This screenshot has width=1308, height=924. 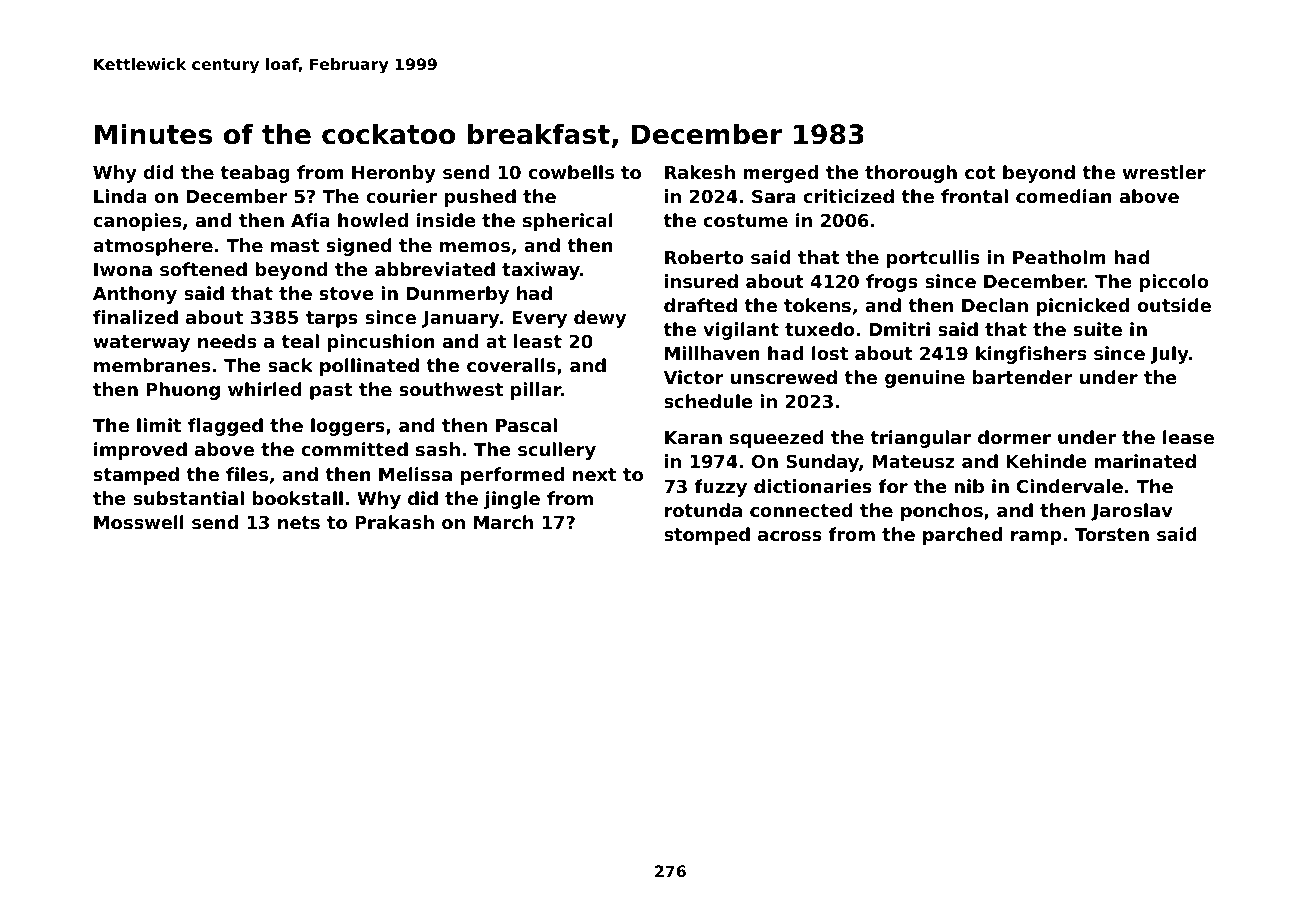 I want to click on cowbells, so click(x=571, y=172).
